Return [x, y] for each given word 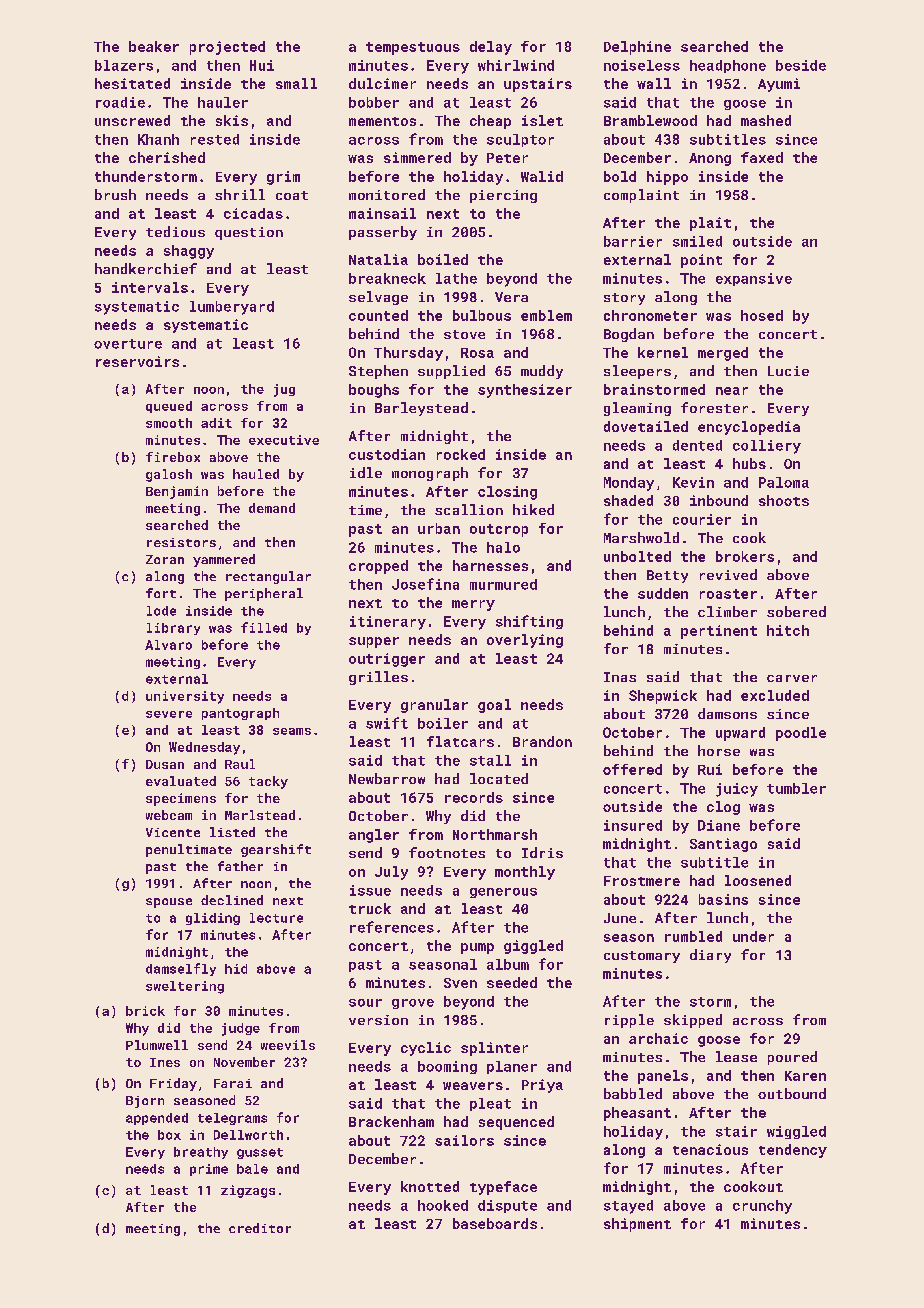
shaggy [189, 252]
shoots [784, 500]
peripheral [264, 594]
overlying [525, 641]
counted [378, 315]
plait [710, 224]
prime [209, 1170]
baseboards [495, 1223]
